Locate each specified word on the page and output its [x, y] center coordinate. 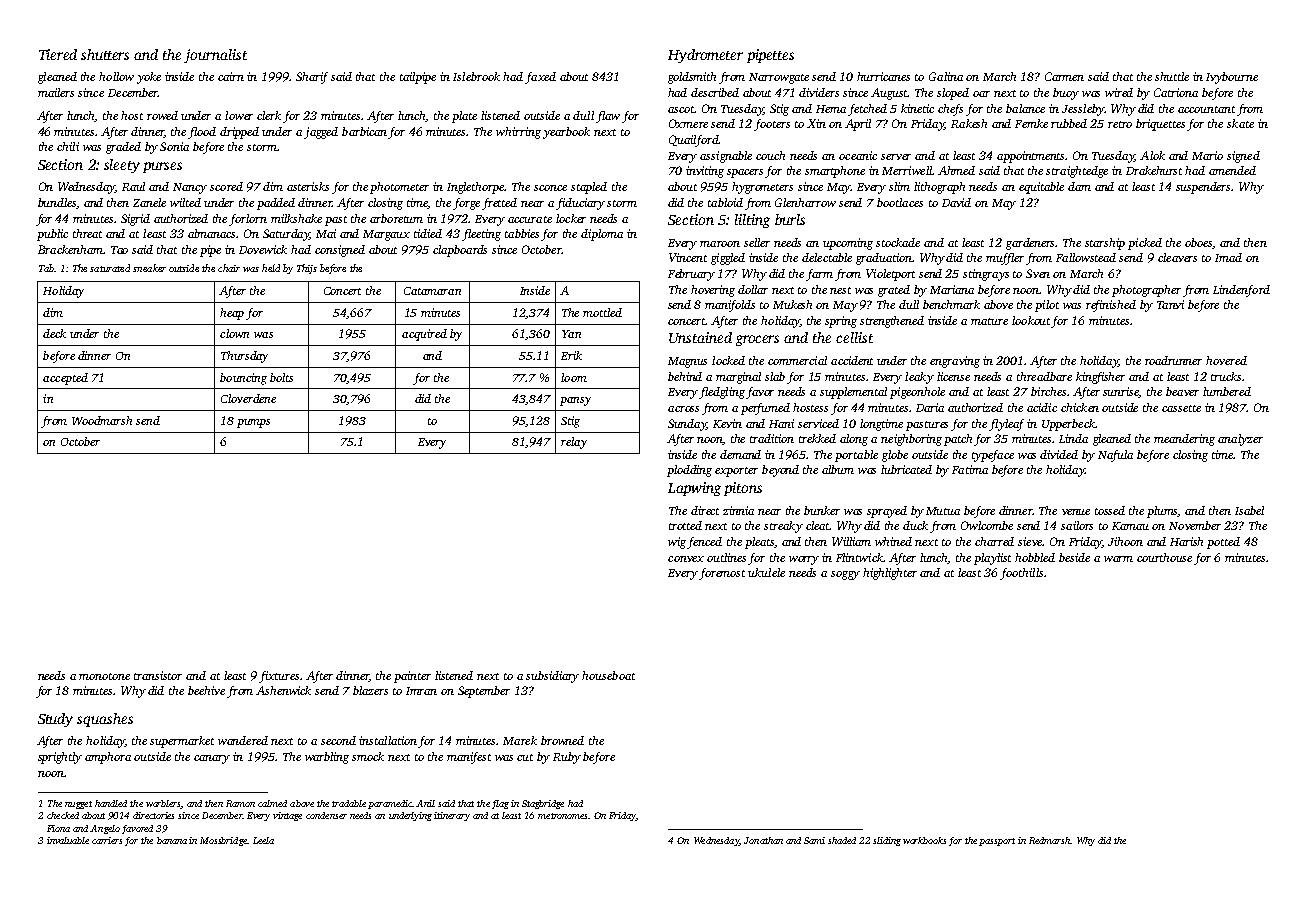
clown [234, 333]
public [52, 235]
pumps [253, 423]
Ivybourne [1232, 78]
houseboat [608, 675]
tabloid [725, 202]
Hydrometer [705, 56]
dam [1079, 186]
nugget [78, 805]
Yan [571, 334]
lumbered [1227, 391]
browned [562, 740]
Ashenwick [283, 690]
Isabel [1249, 510]
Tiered [58, 54]
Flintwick [860, 557]
